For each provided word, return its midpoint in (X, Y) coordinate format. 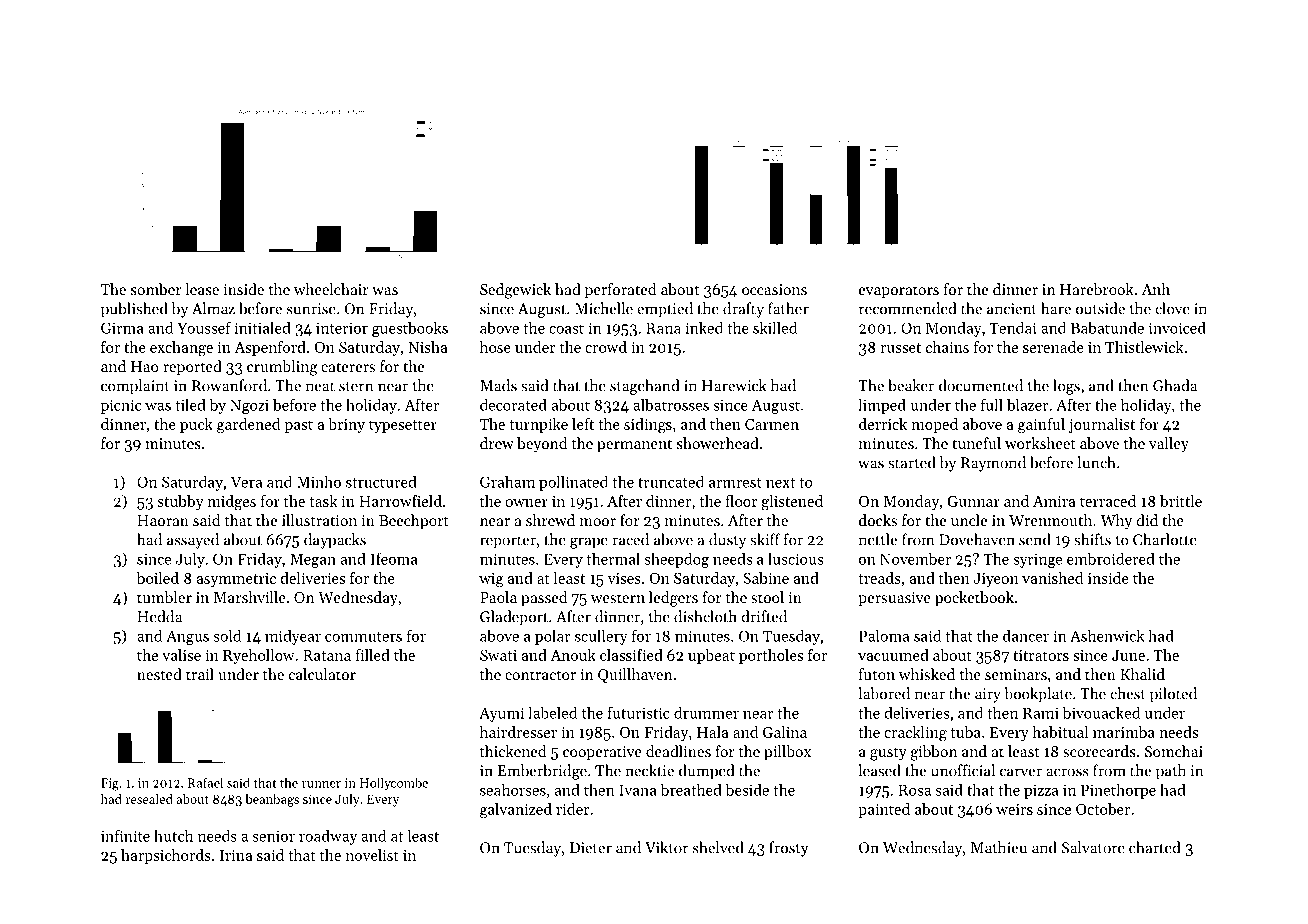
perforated (620, 290)
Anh (1155, 289)
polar (553, 637)
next (780, 483)
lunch (1096, 462)
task (323, 501)
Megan (313, 560)
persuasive (894, 599)
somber (156, 289)
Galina (785, 732)
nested (159, 674)
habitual (1060, 732)
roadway (328, 837)
